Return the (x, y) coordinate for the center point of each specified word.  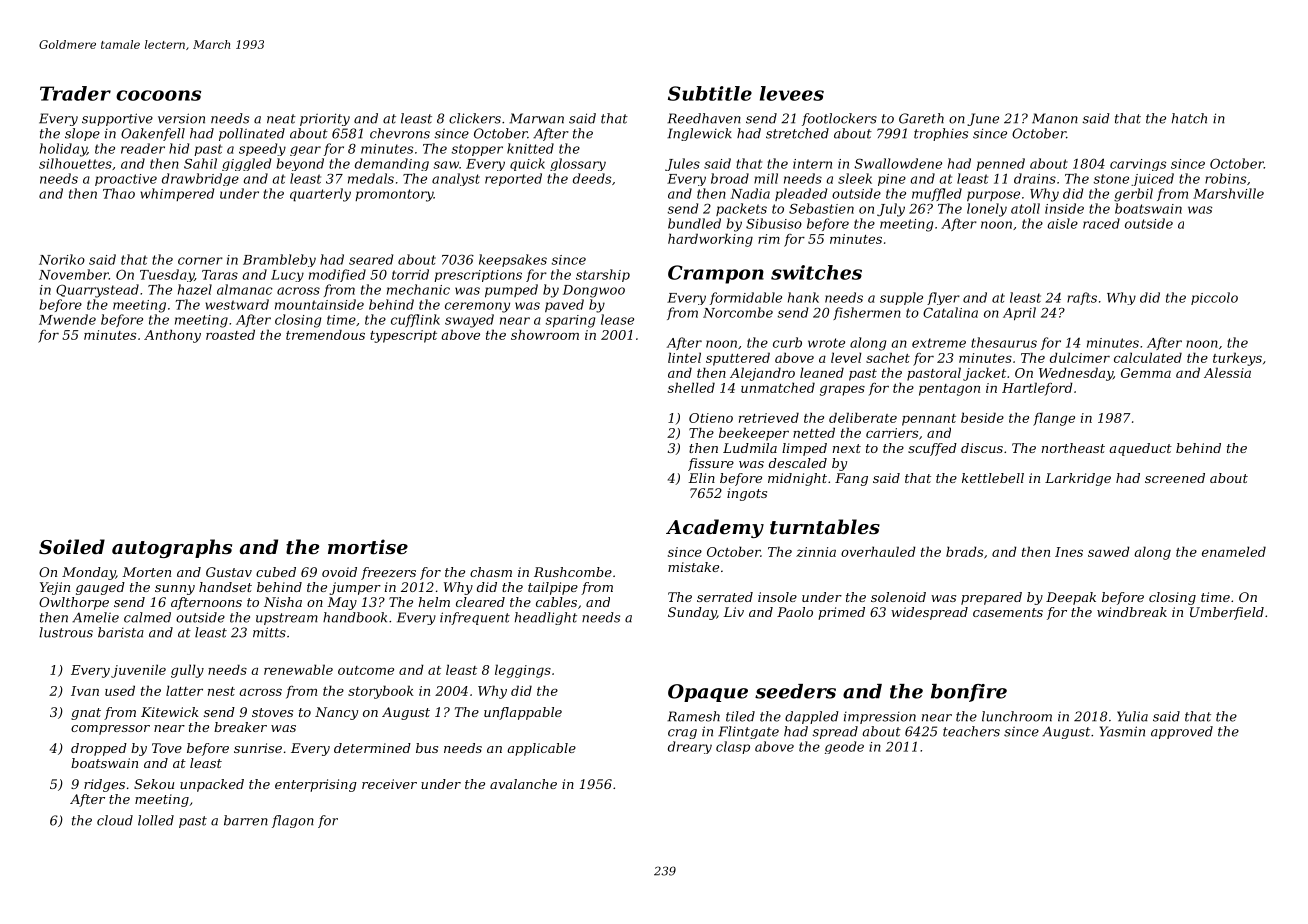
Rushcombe (573, 572)
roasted (230, 334)
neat (281, 119)
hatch (1189, 118)
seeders (795, 691)
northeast (1073, 448)
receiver (389, 784)
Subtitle (710, 93)
